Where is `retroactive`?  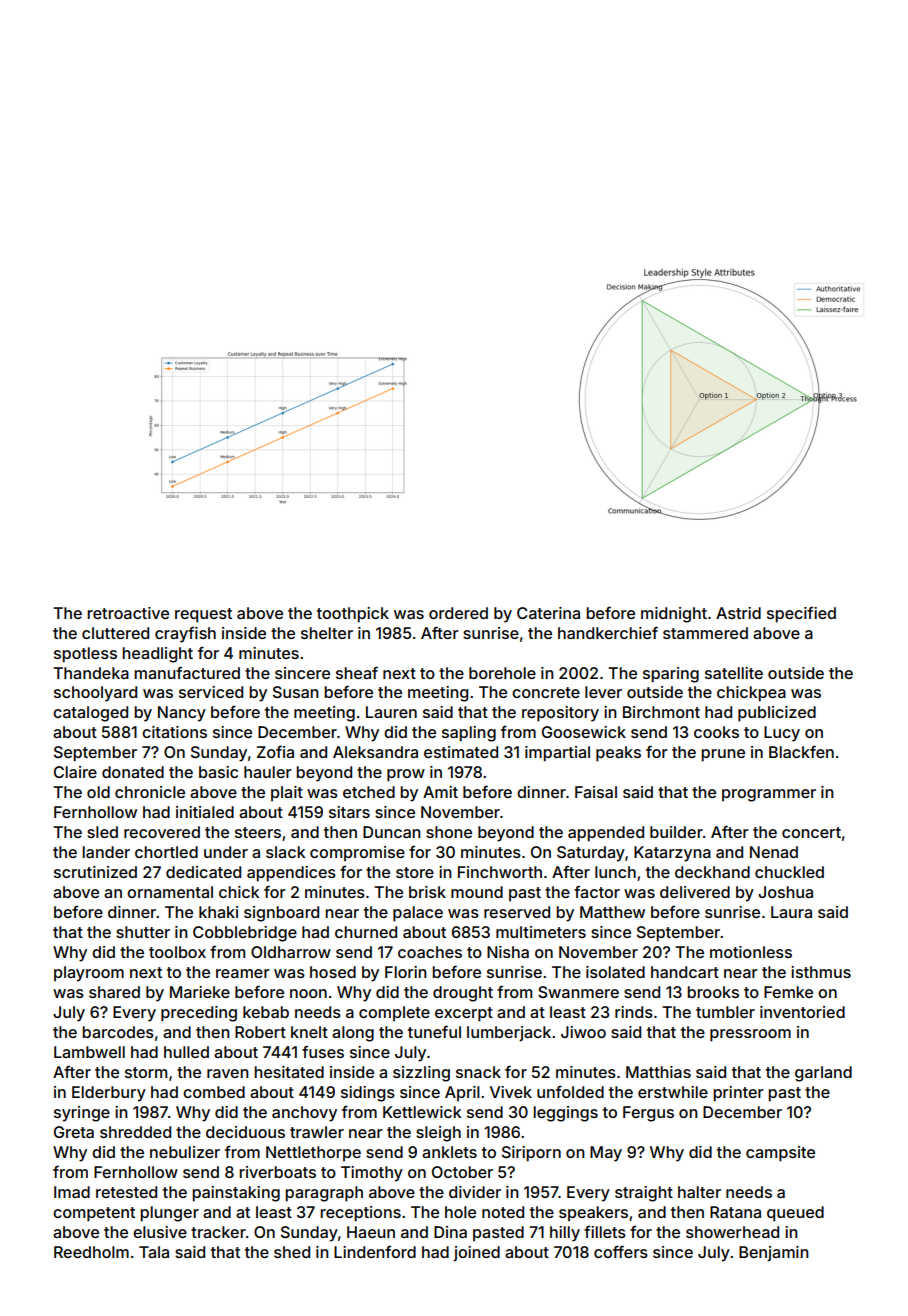 retroactive is located at coordinates (128, 613).
